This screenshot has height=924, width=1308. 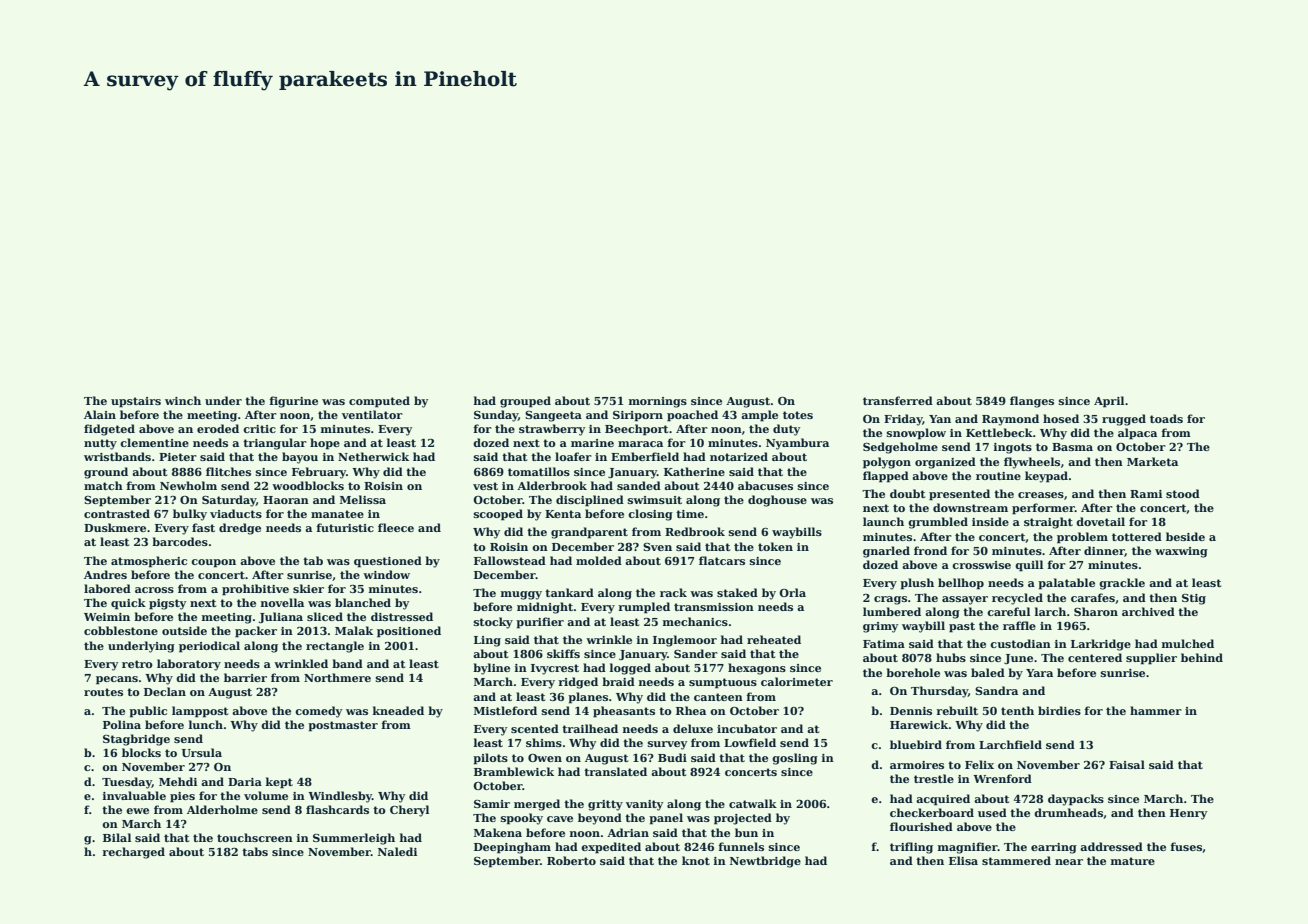 What do you see at coordinates (255, 851) in the screenshot?
I see `tabs` at bounding box center [255, 851].
